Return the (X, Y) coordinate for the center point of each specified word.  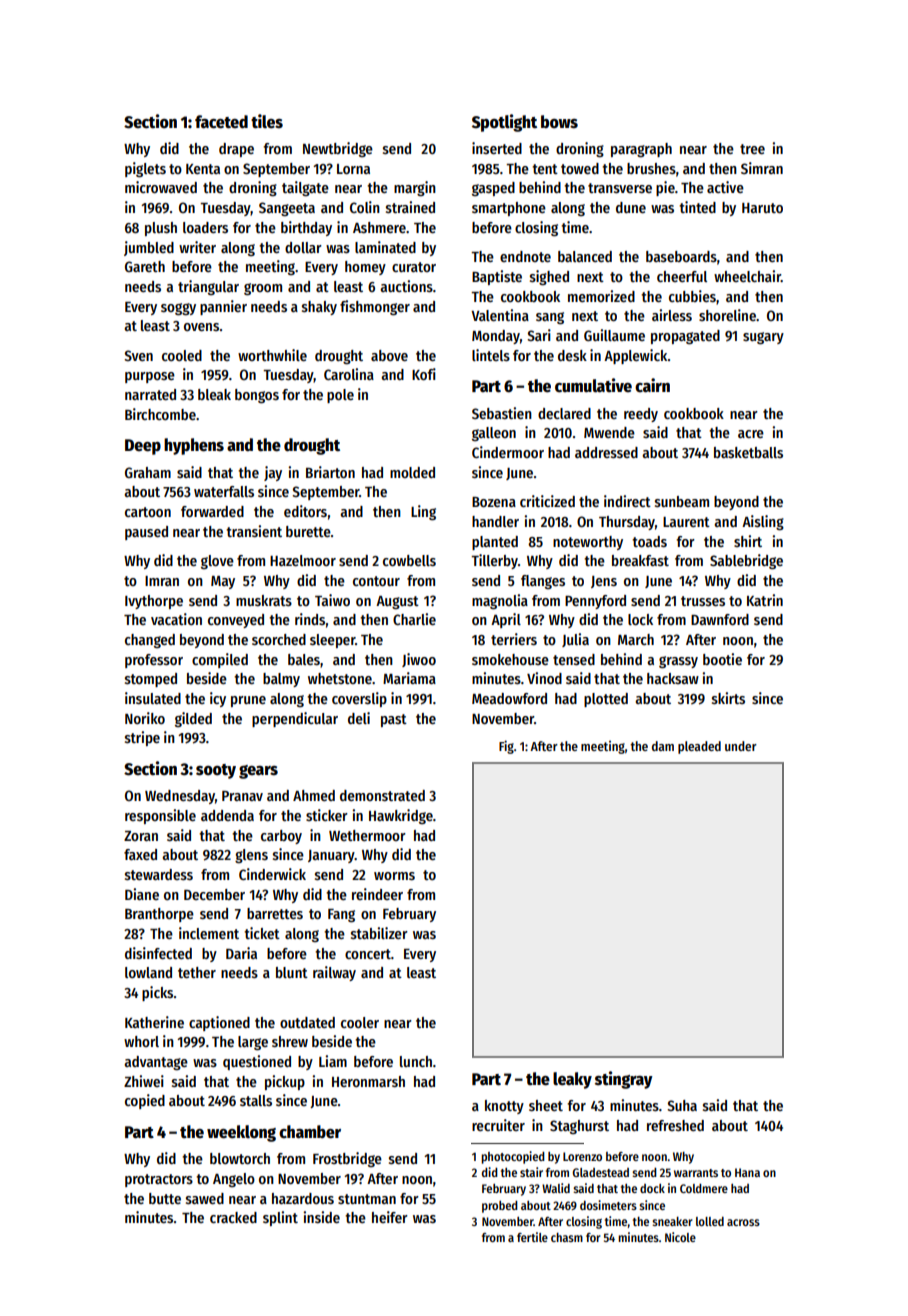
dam (663, 746)
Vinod (544, 678)
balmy (281, 680)
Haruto (762, 208)
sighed (549, 277)
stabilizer (379, 933)
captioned (219, 1023)
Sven (138, 355)
